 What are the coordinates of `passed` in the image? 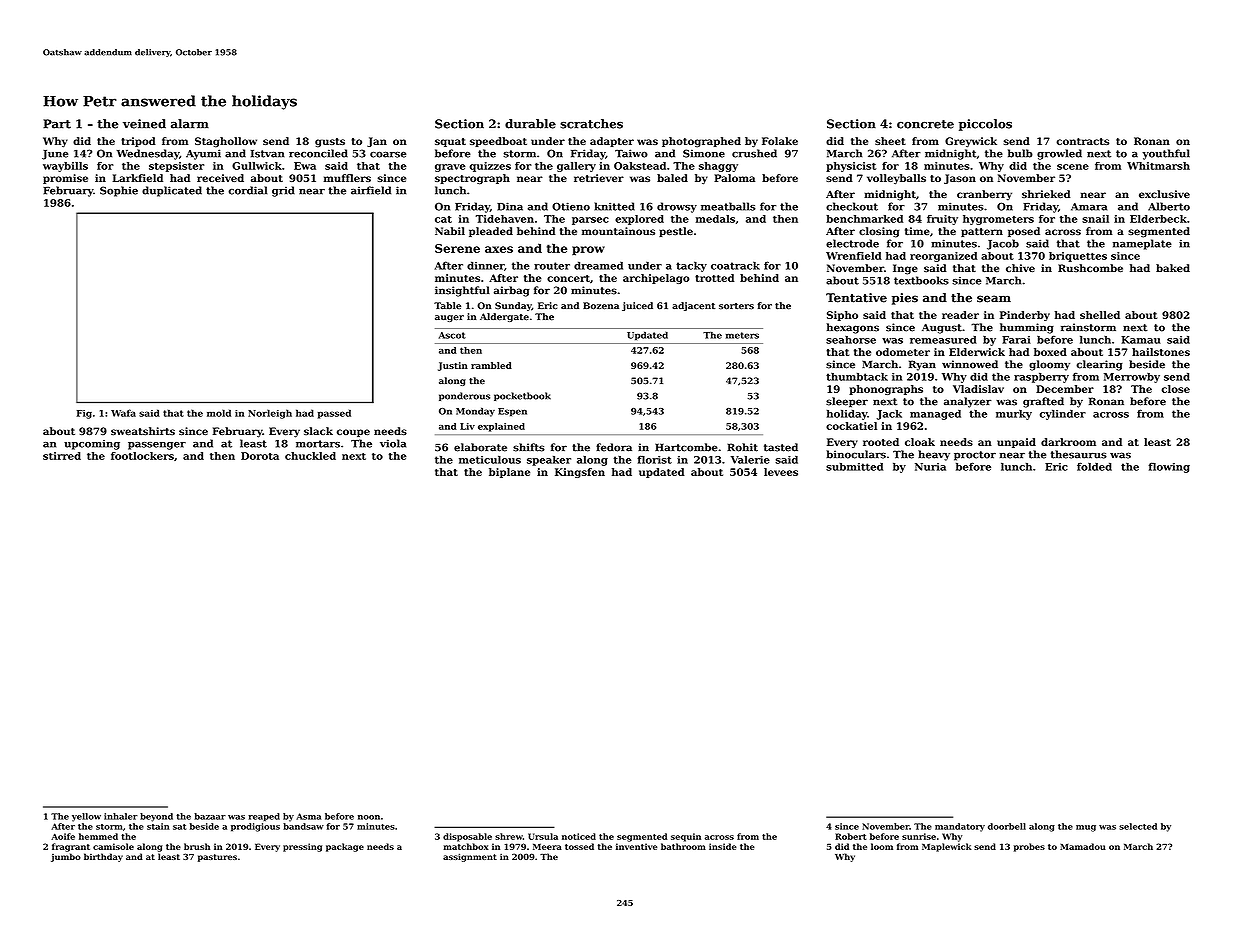 It's located at (334, 414).
